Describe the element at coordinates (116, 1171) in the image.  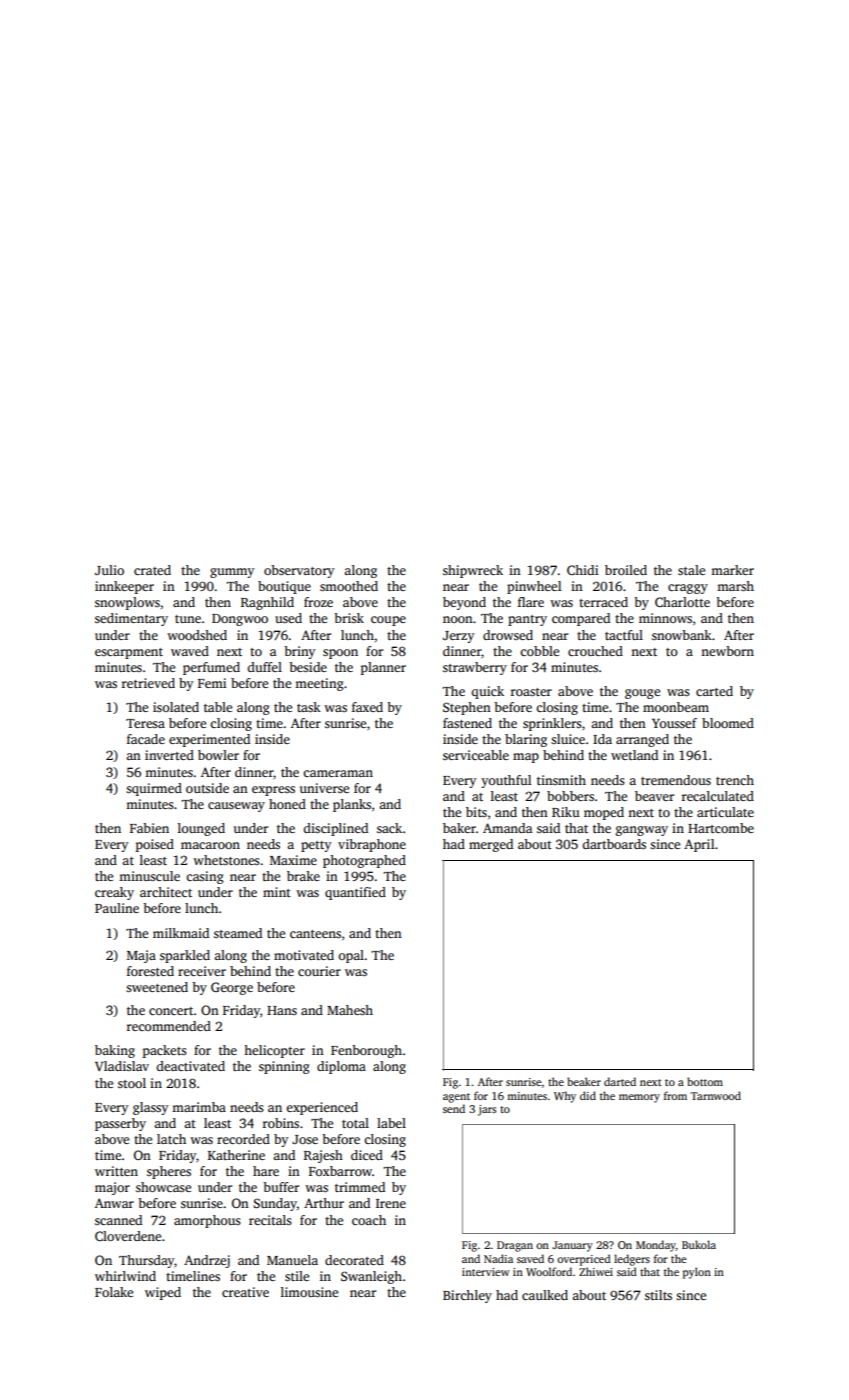
I see `written` at that location.
